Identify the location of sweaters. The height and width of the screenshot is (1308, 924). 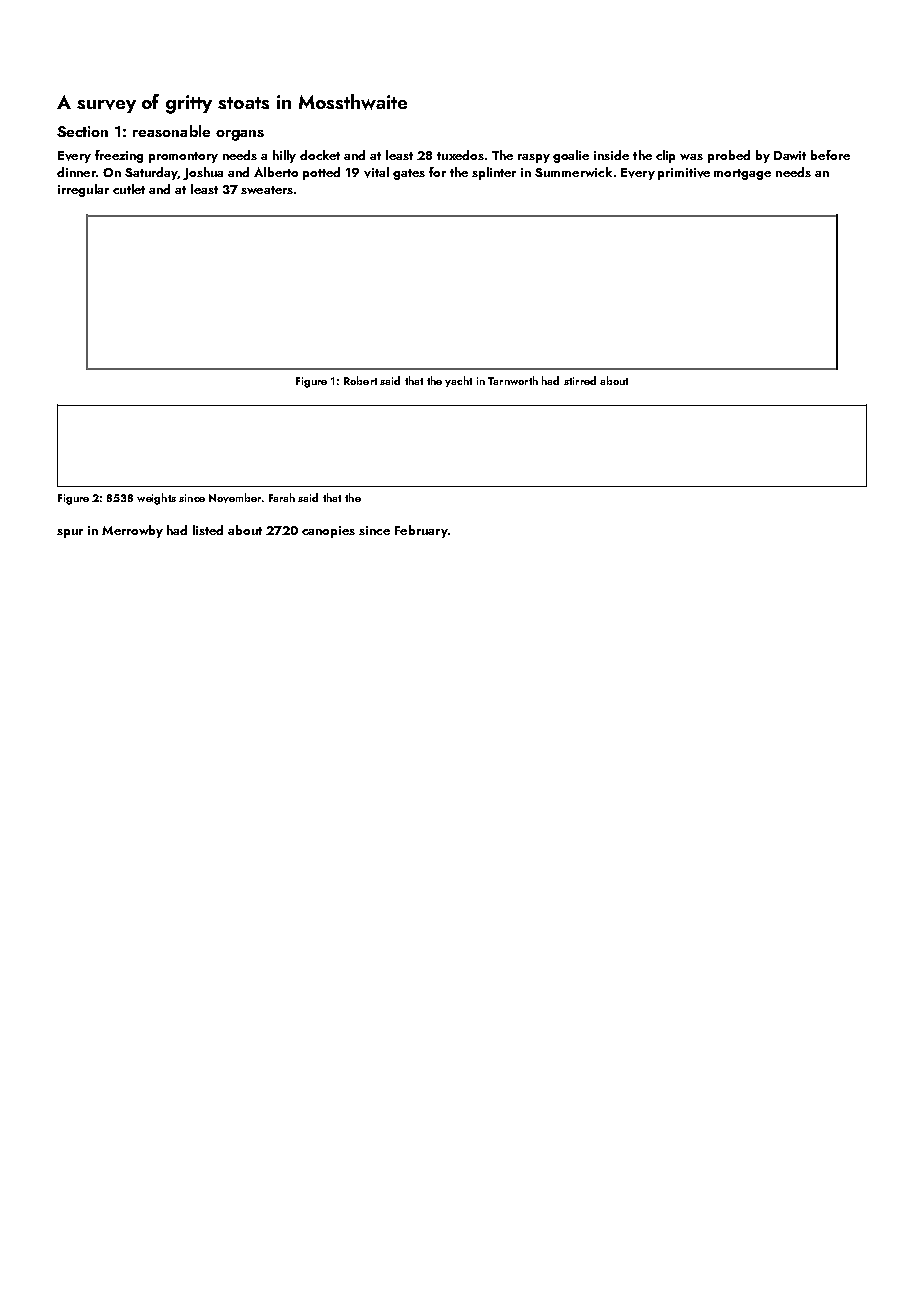
(267, 190).
